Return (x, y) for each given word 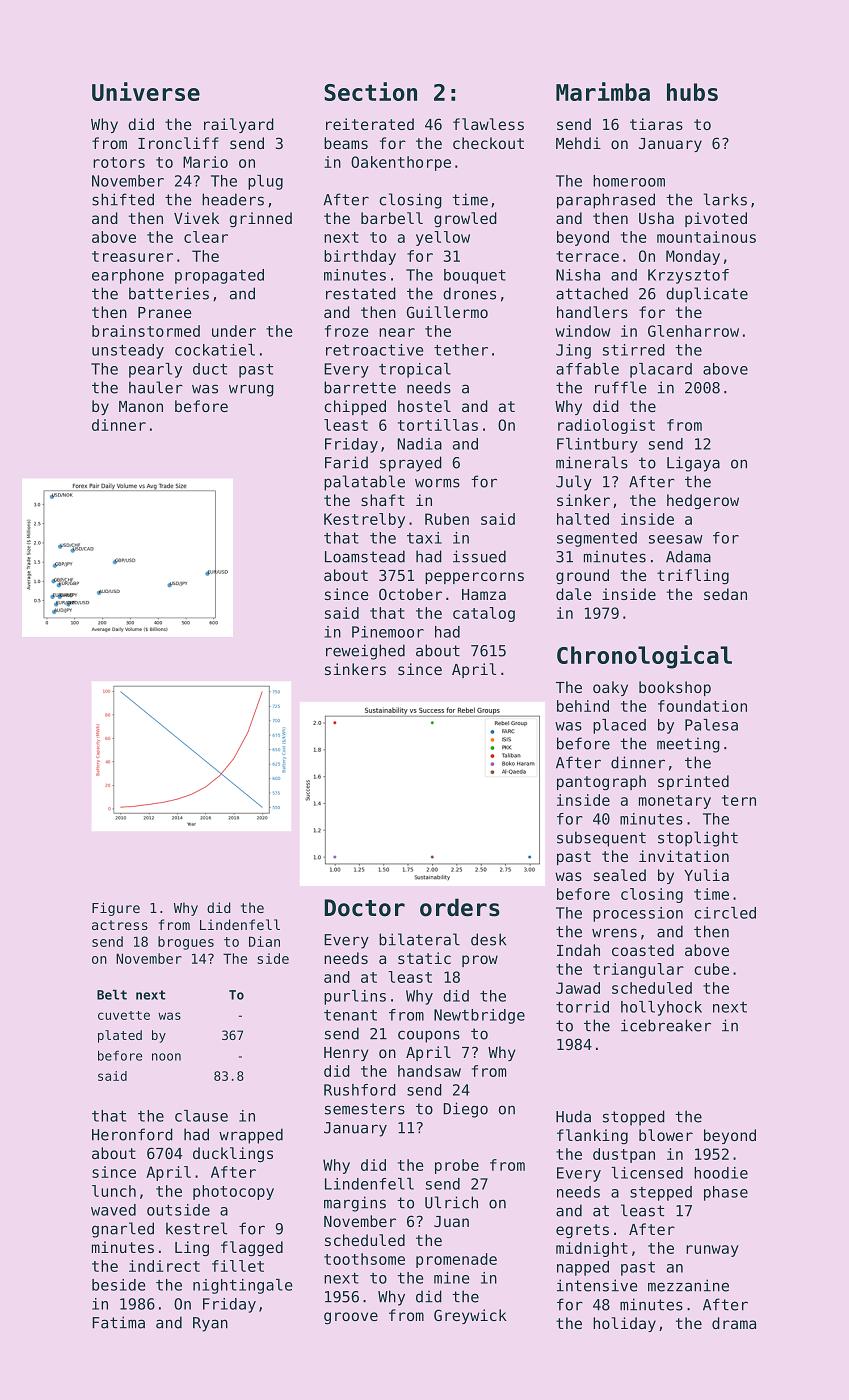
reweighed (365, 652)
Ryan (210, 1324)
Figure (116, 909)
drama (734, 1323)
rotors (119, 162)
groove (351, 1318)
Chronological (644, 657)
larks (725, 199)
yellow (443, 238)
